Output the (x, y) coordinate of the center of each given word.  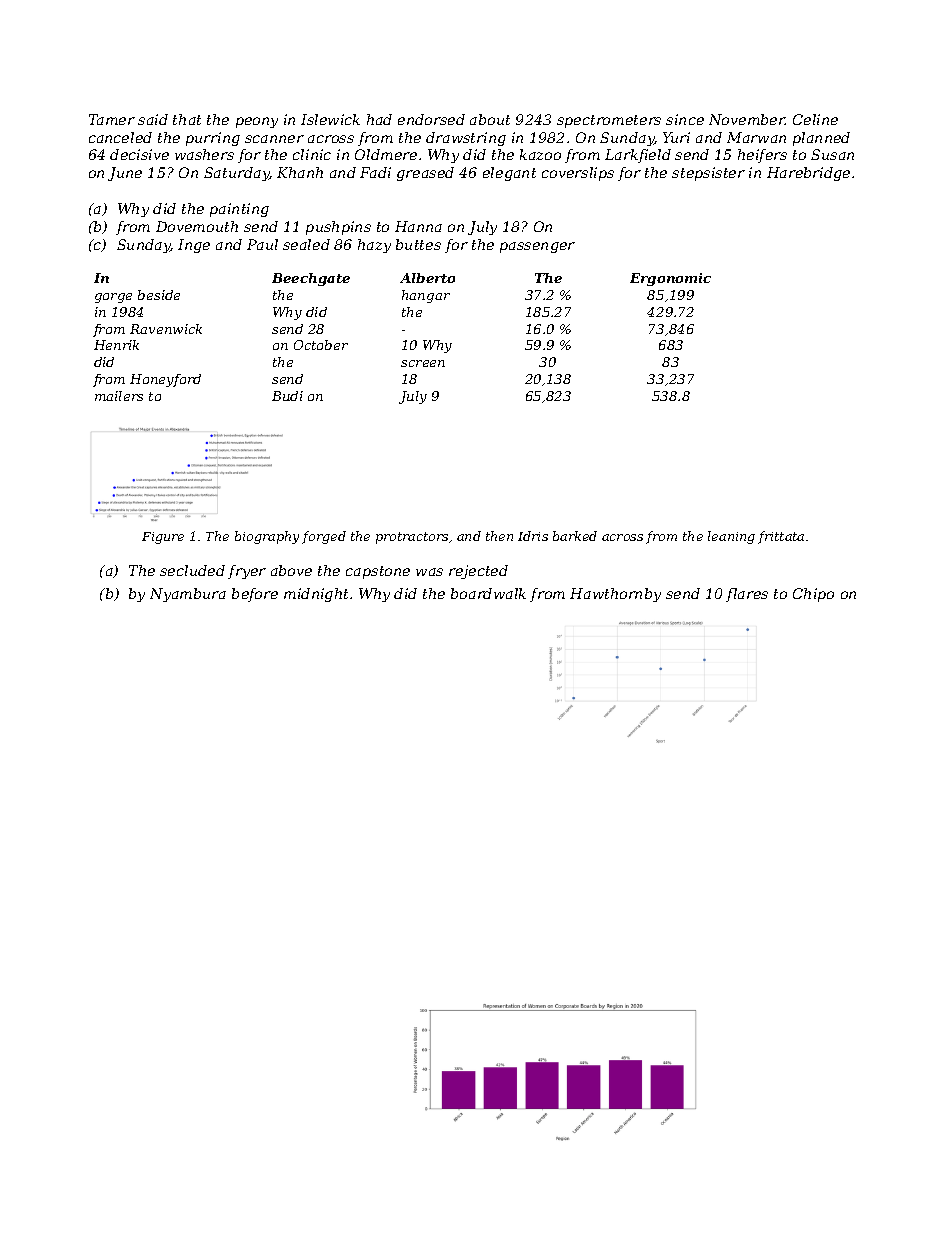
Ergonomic (670, 279)
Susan (832, 154)
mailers (119, 396)
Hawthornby (615, 595)
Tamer (112, 119)
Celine (815, 119)
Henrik (116, 345)
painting (239, 210)
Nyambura (188, 595)
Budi (287, 396)
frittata (781, 537)
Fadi (375, 172)
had (379, 119)
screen (423, 363)
